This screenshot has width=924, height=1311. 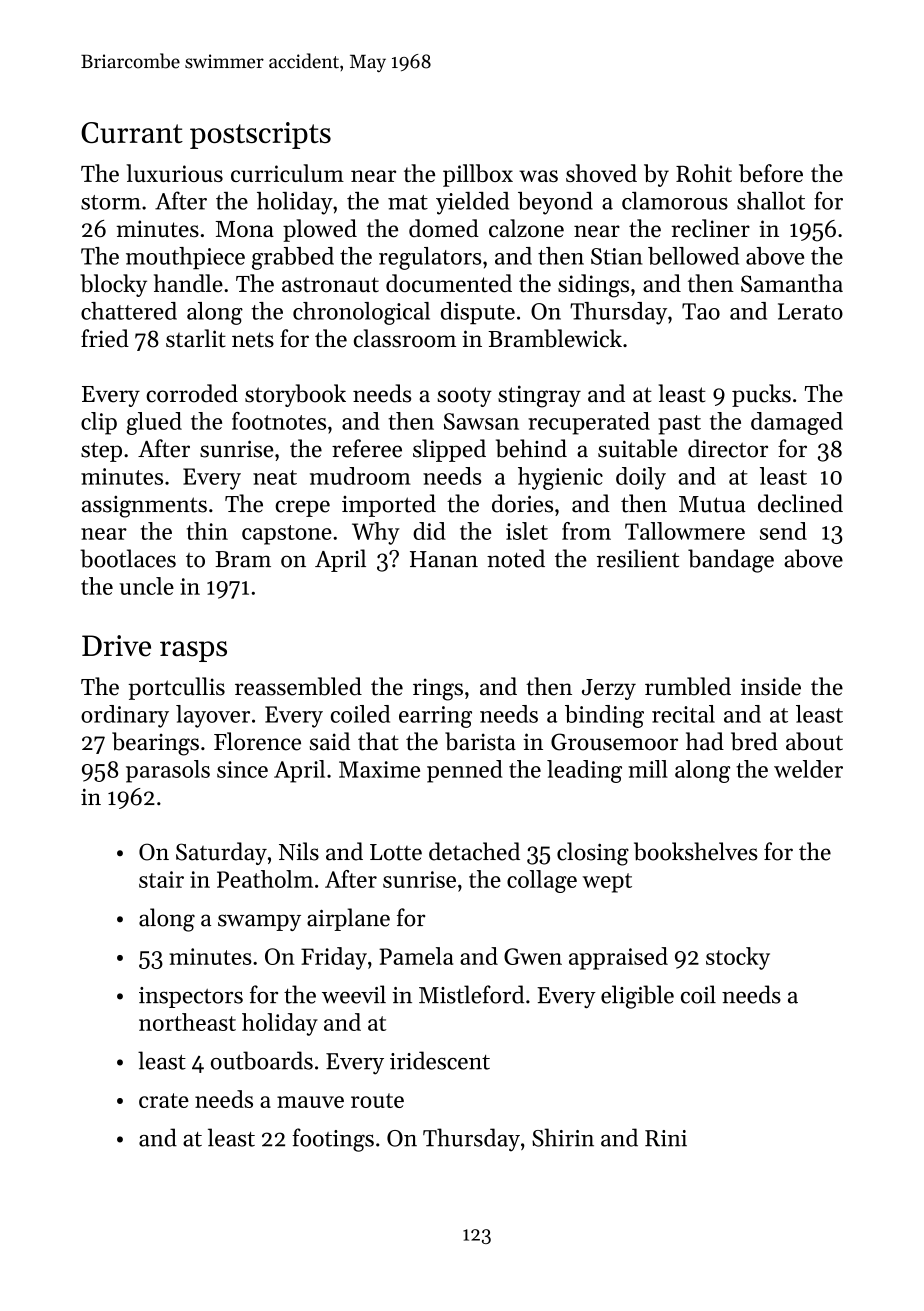 What do you see at coordinates (584, 771) in the screenshot?
I see `leading` at bounding box center [584, 771].
